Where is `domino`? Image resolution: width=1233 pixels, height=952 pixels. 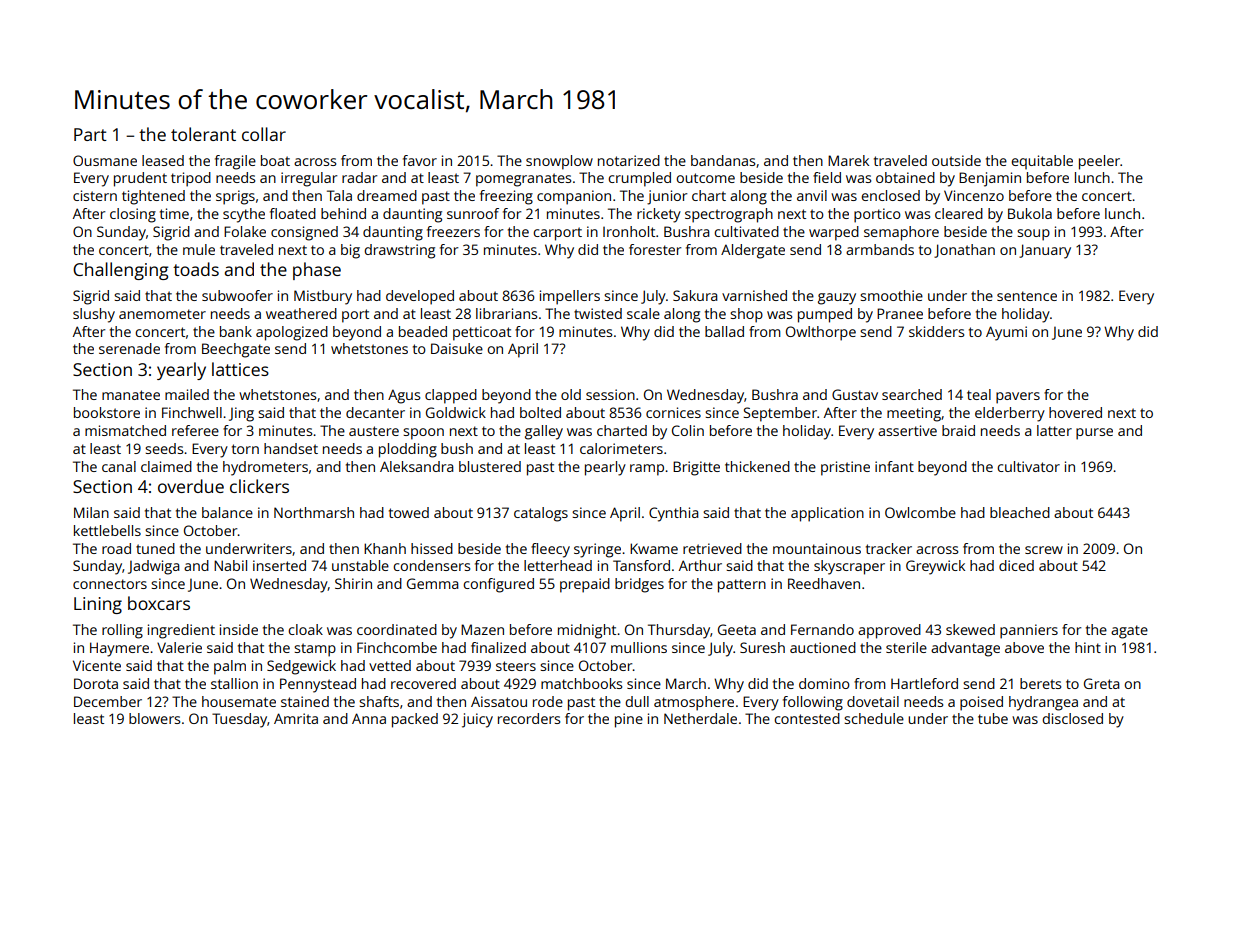 domino is located at coordinates (824, 683).
